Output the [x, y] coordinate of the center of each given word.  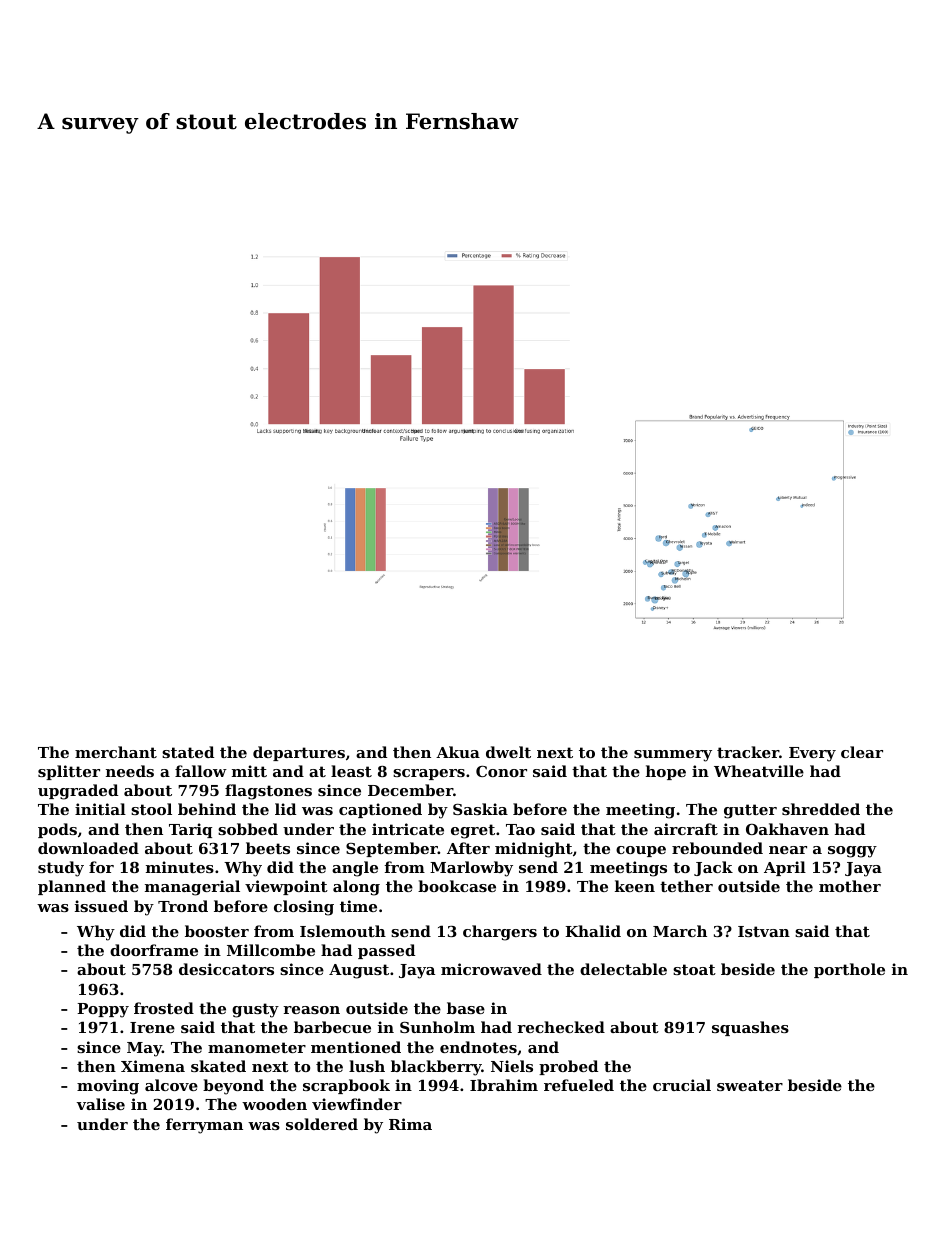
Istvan [764, 931]
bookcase [457, 886]
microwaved [491, 969]
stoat [694, 969]
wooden [274, 1104]
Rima [410, 1124]
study [61, 869]
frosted [164, 1008]
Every [812, 754]
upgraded [78, 792]
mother [850, 886]
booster [217, 931]
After [468, 848]
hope [666, 772]
